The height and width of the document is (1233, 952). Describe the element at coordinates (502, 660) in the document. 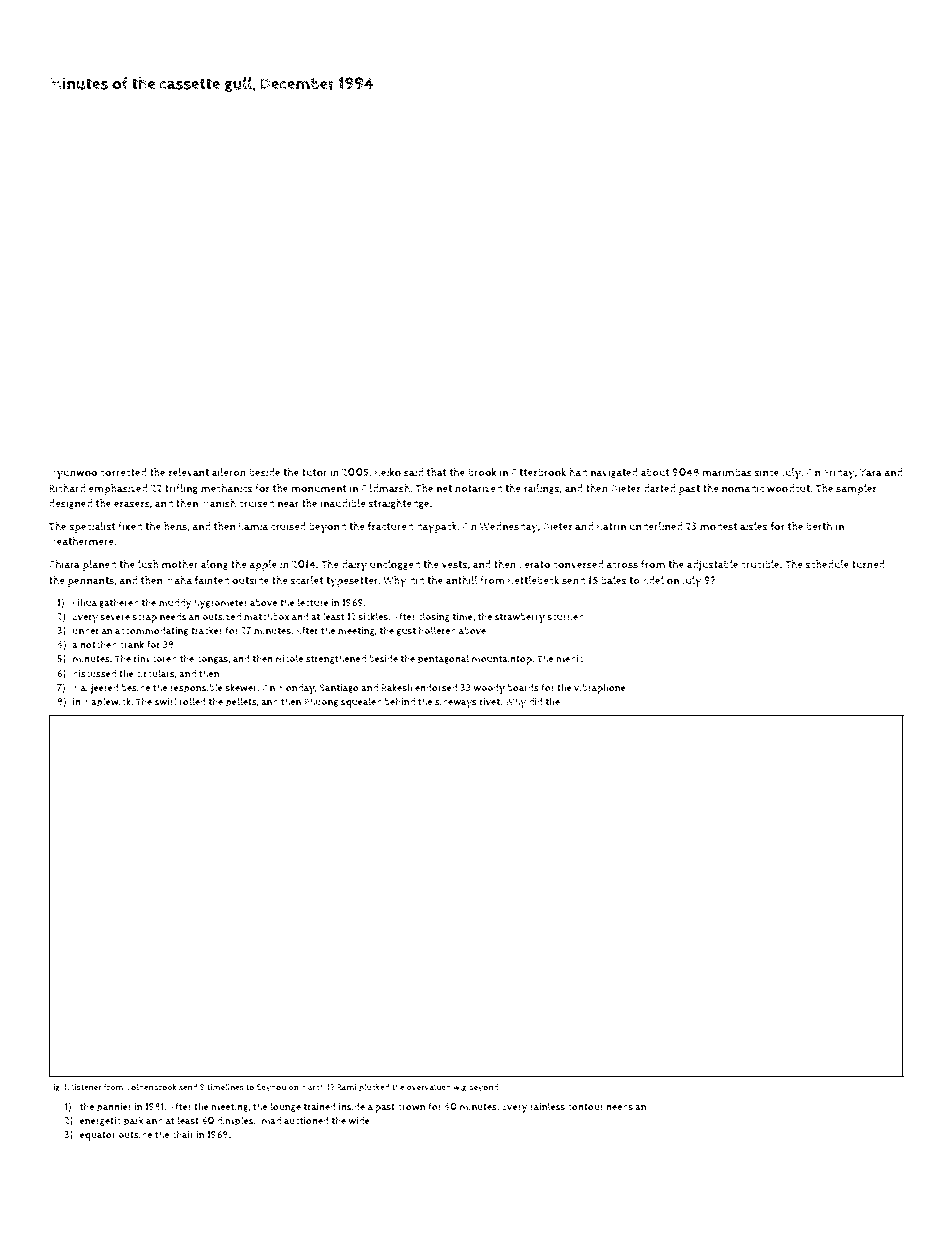

I see `mountaintop` at that location.
